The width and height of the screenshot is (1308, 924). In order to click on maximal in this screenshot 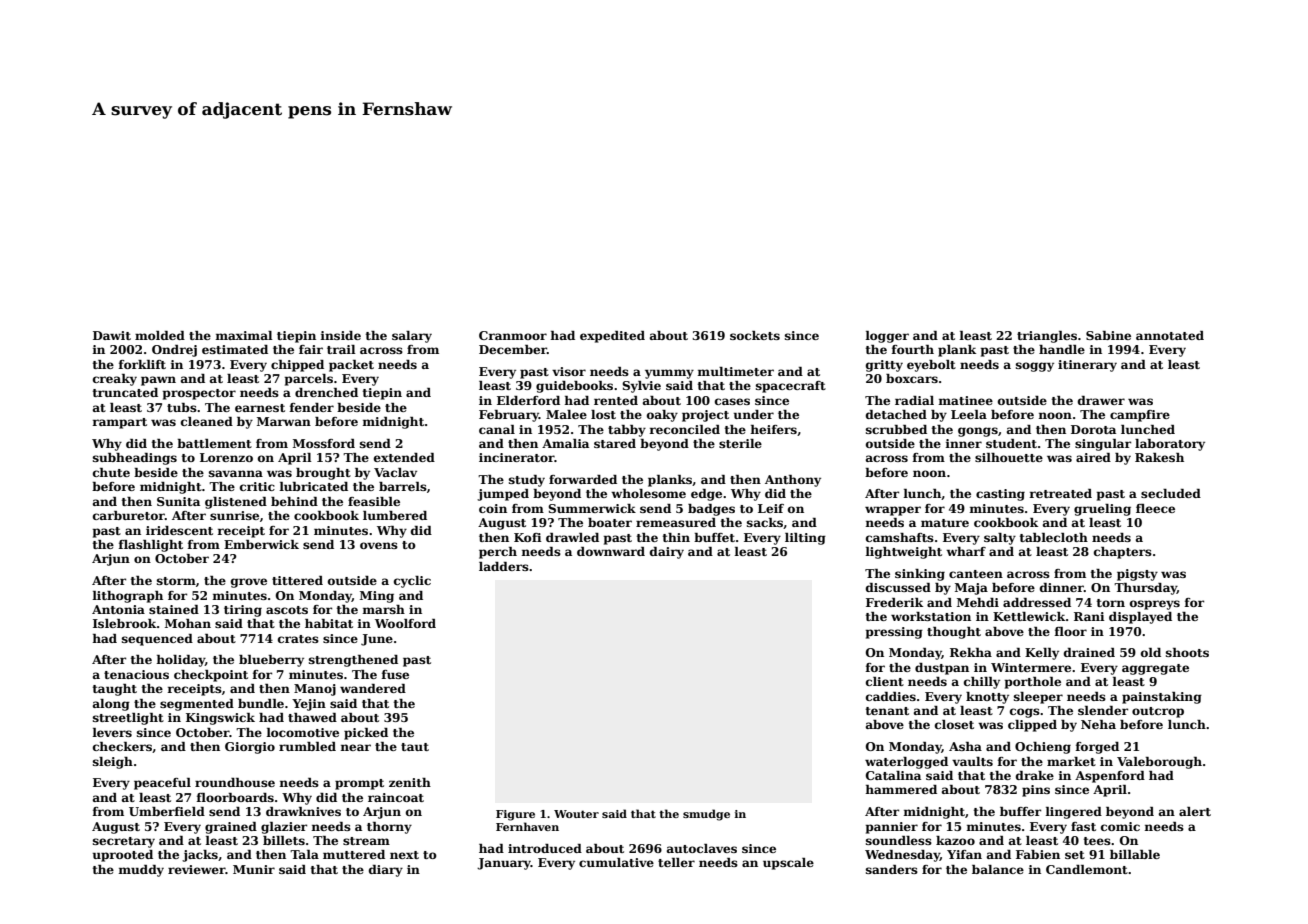, I will do `click(244, 335)`.
